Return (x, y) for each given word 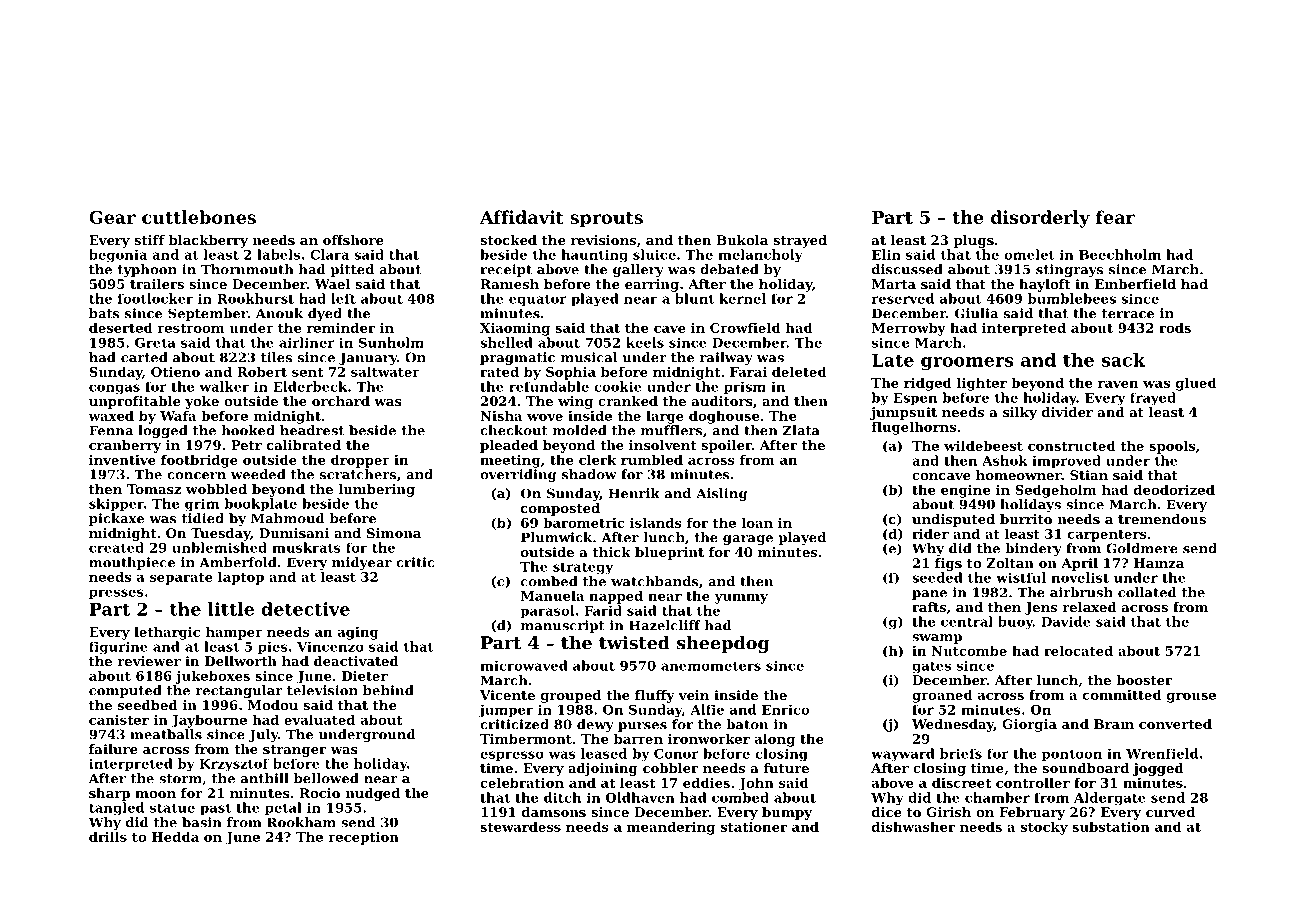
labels (278, 254)
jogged (1158, 769)
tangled (116, 809)
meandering (671, 828)
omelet (1029, 254)
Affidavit (522, 217)
